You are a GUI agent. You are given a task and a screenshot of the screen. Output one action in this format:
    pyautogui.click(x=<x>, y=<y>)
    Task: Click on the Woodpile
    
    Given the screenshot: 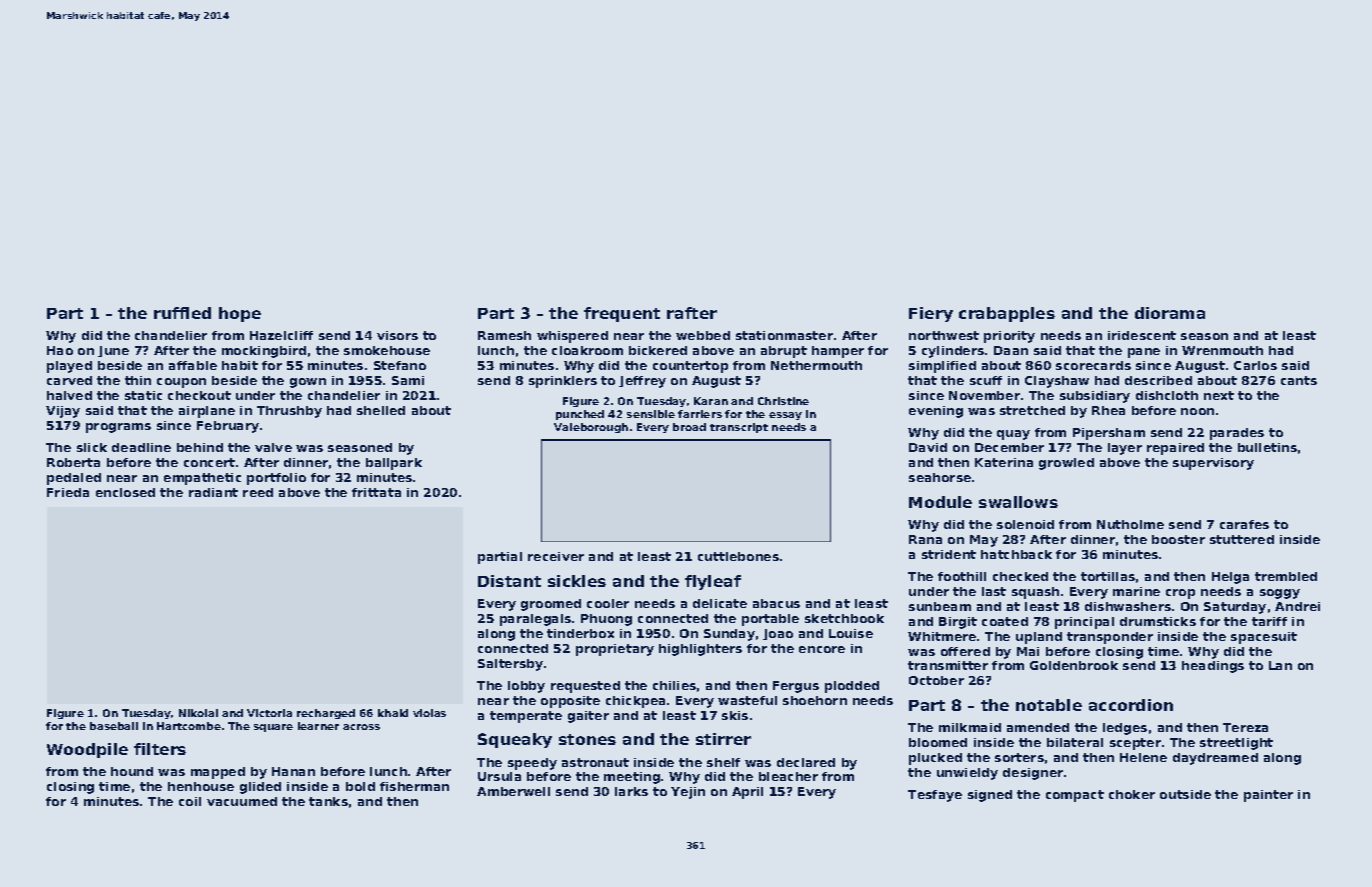 What is the action you would take?
    pyautogui.click(x=87, y=750)
